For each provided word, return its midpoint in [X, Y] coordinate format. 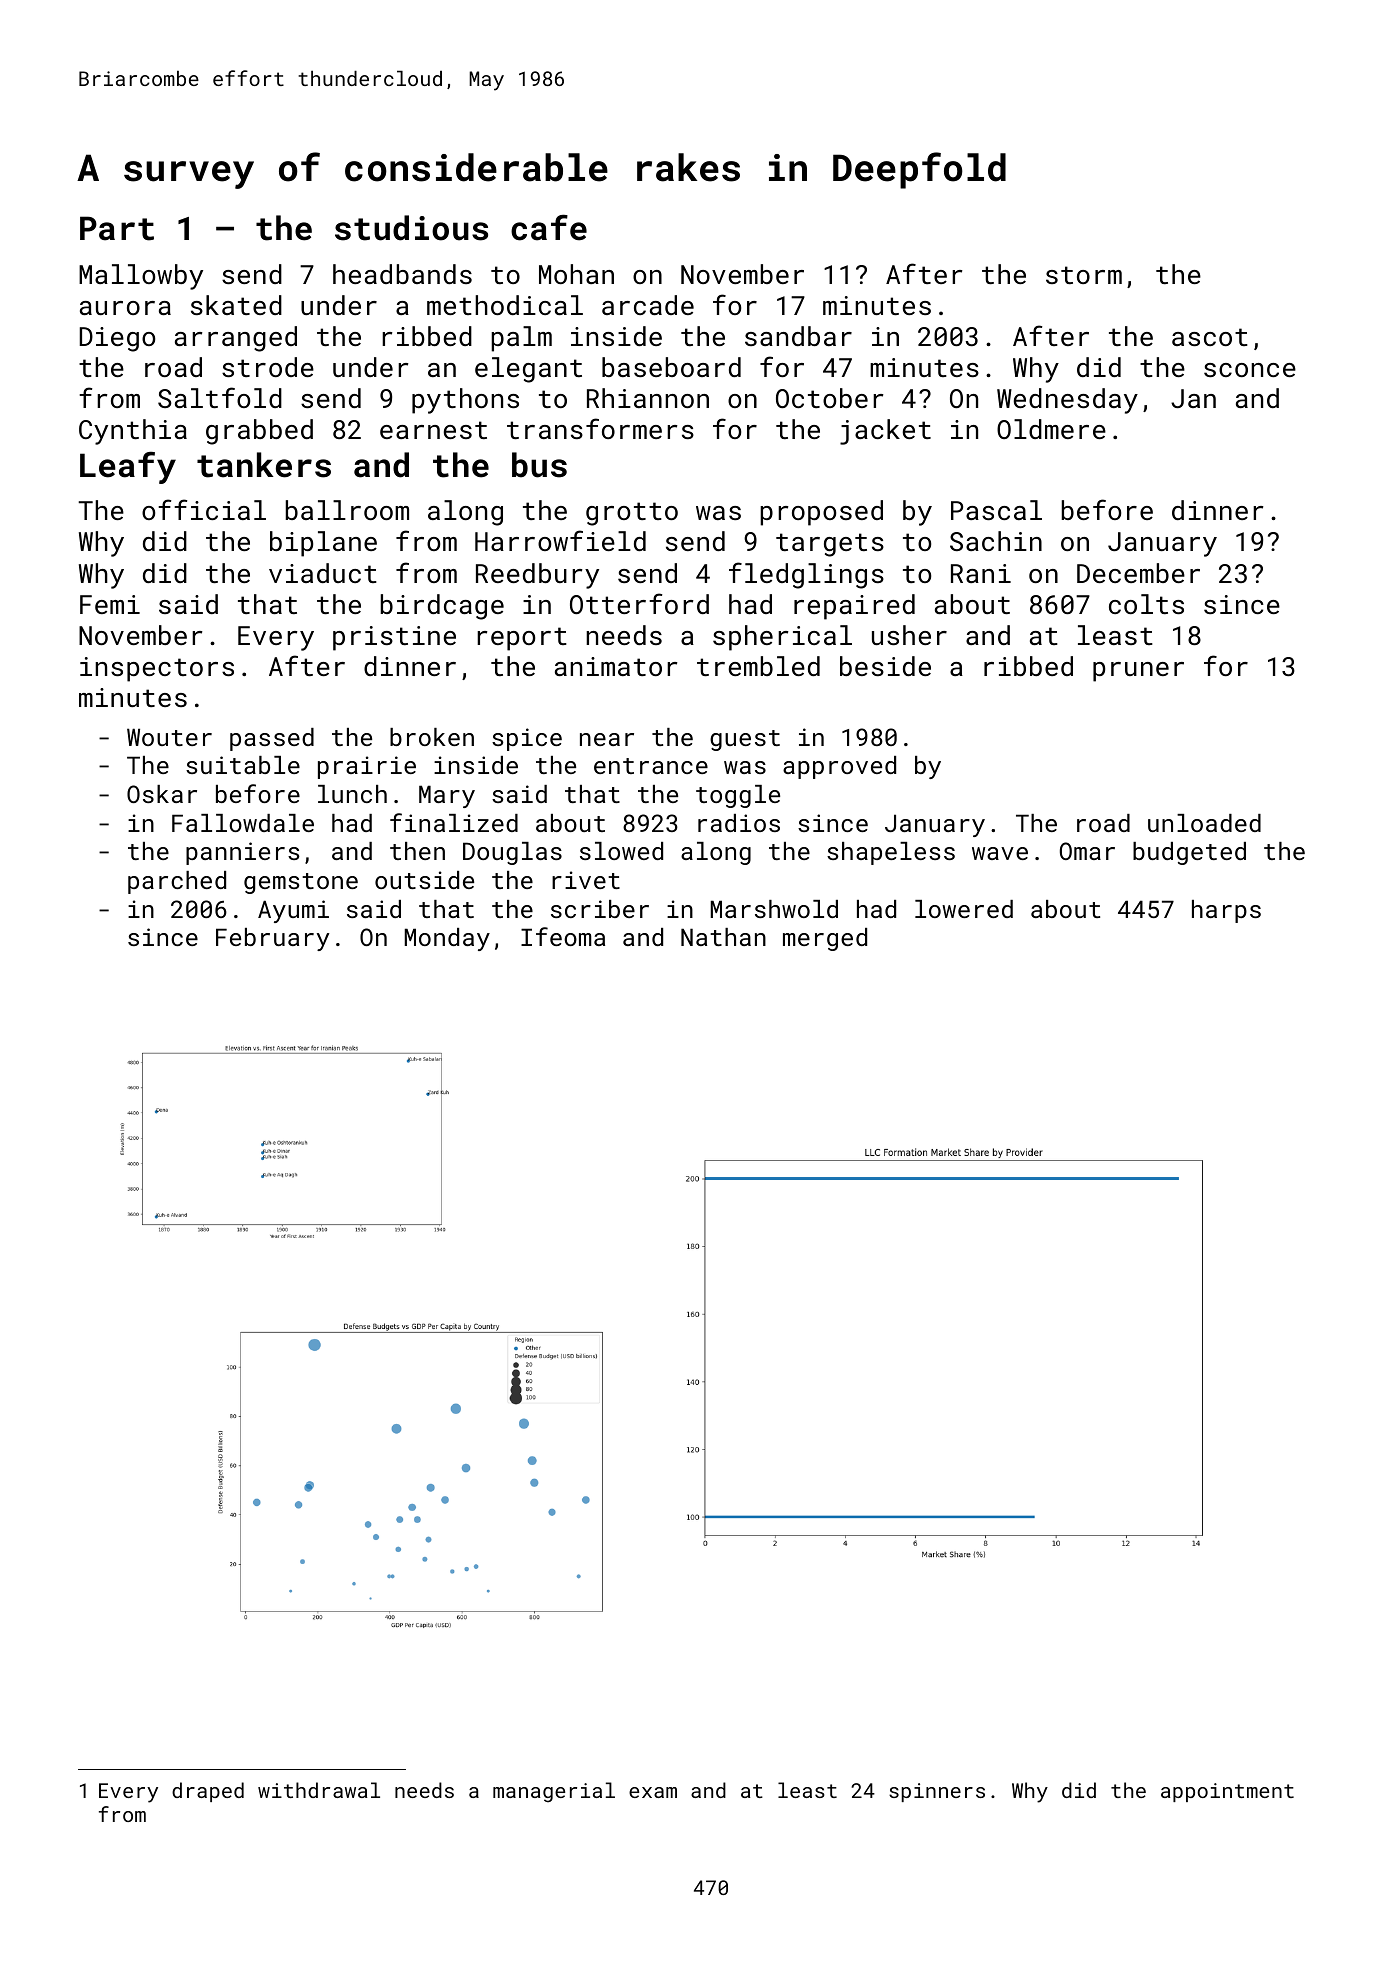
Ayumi [293, 911]
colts [1146, 604]
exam [653, 1792]
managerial [554, 1792]
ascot [1210, 337]
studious [411, 228]
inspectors [157, 669]
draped [208, 1792]
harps [1226, 911]
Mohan [576, 274]
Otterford [639, 603]
